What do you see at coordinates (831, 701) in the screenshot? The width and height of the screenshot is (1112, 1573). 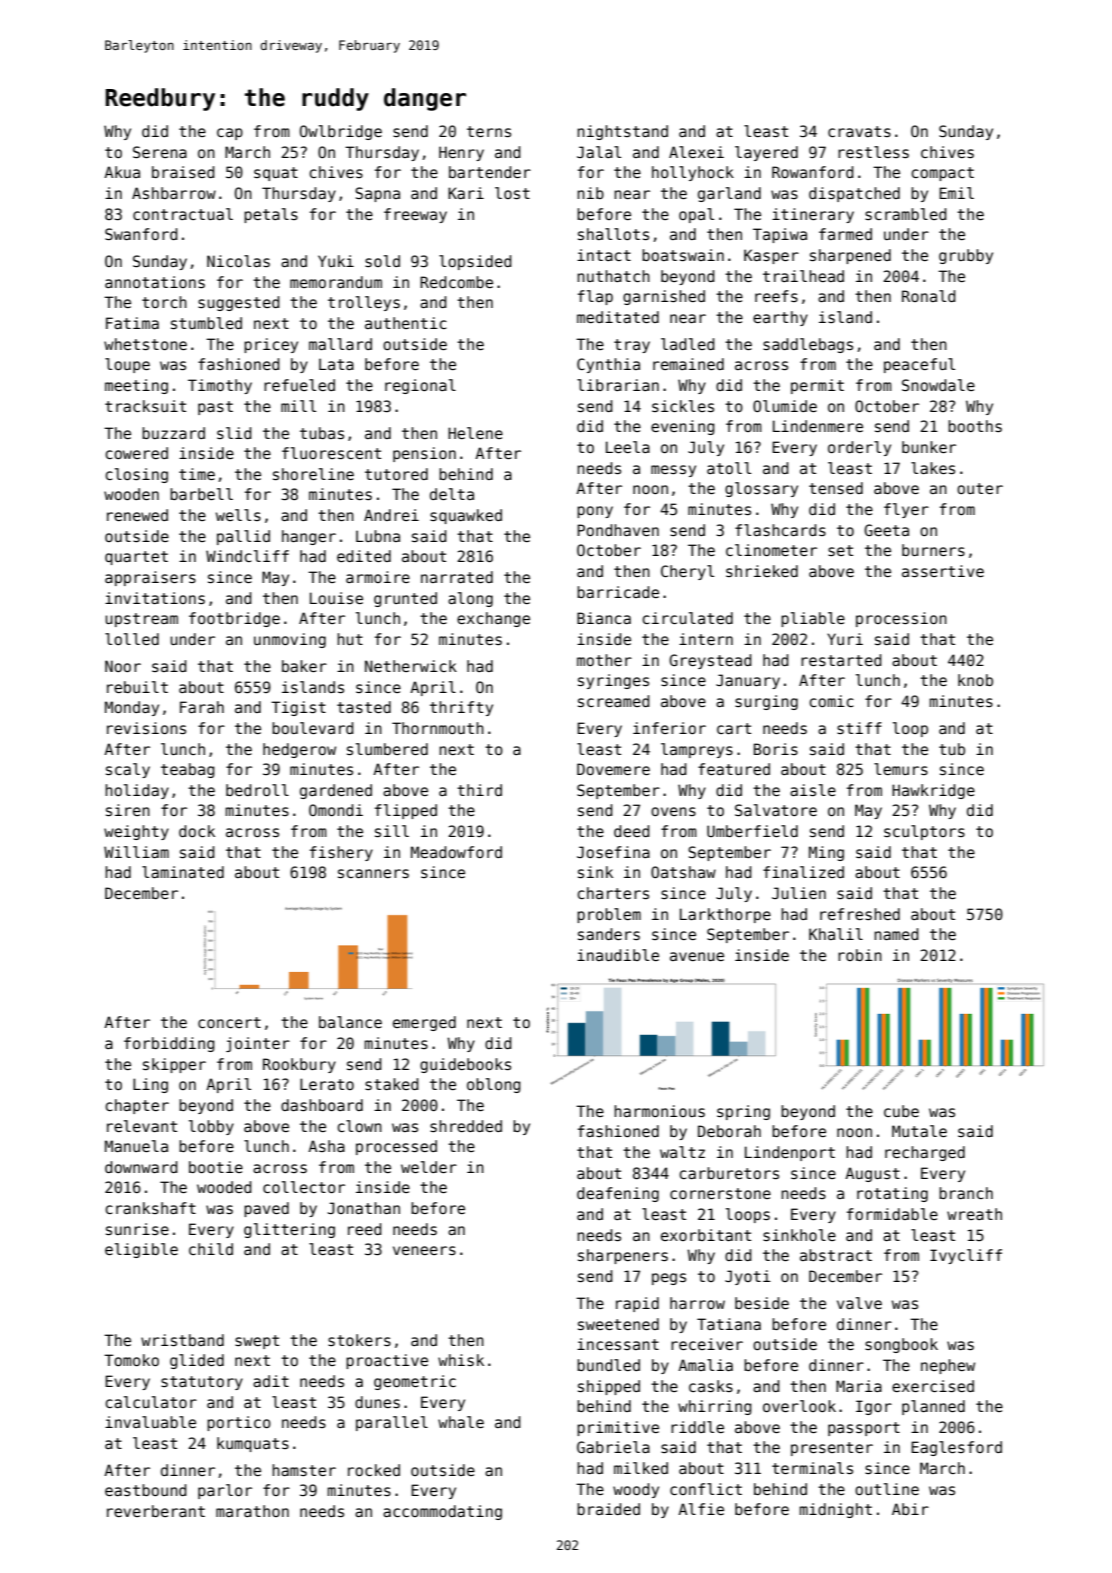 I see `comic` at bounding box center [831, 701].
